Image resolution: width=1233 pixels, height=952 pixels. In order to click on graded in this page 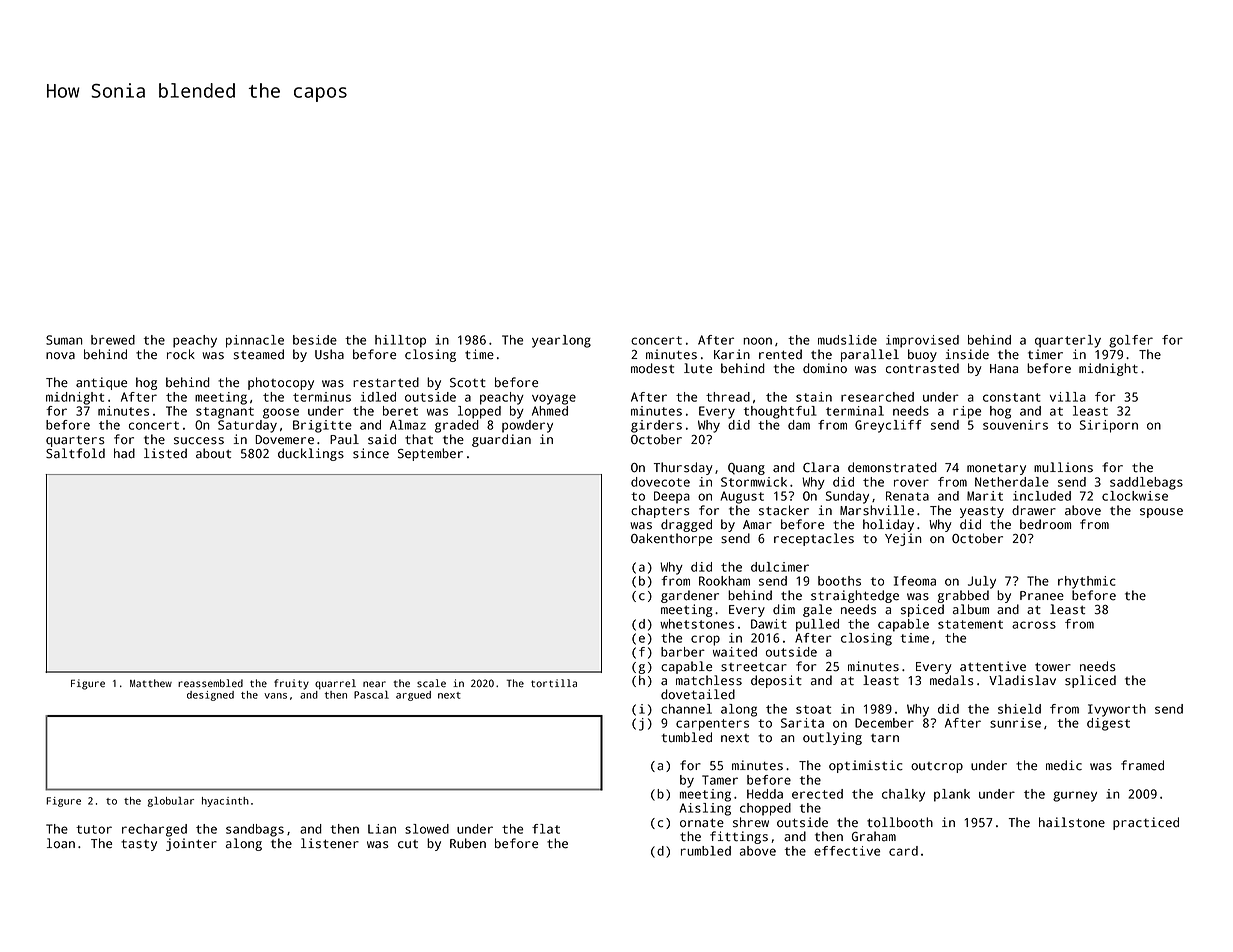, I will do `click(457, 426)`.
